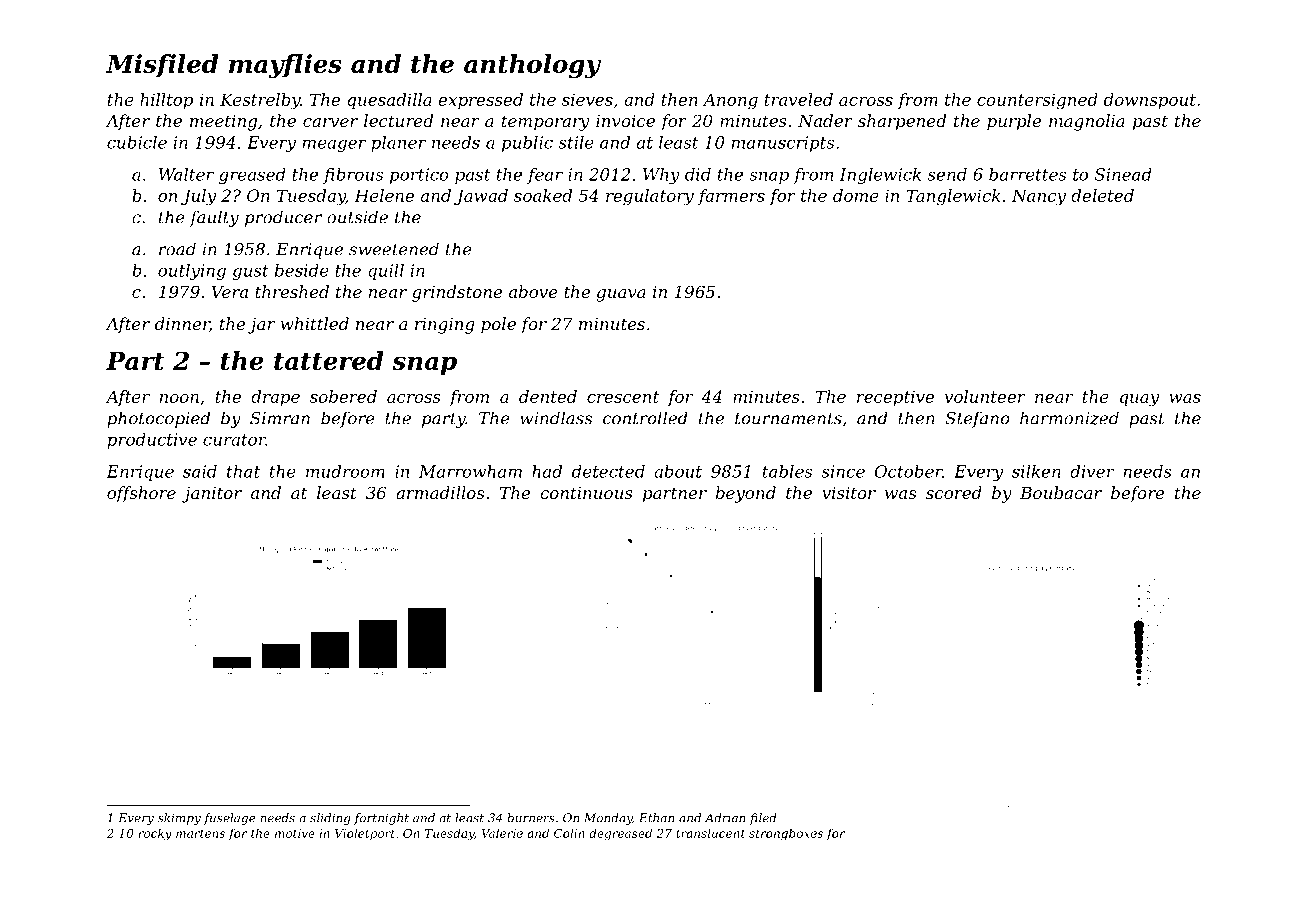  I want to click on deleted, so click(1102, 195).
